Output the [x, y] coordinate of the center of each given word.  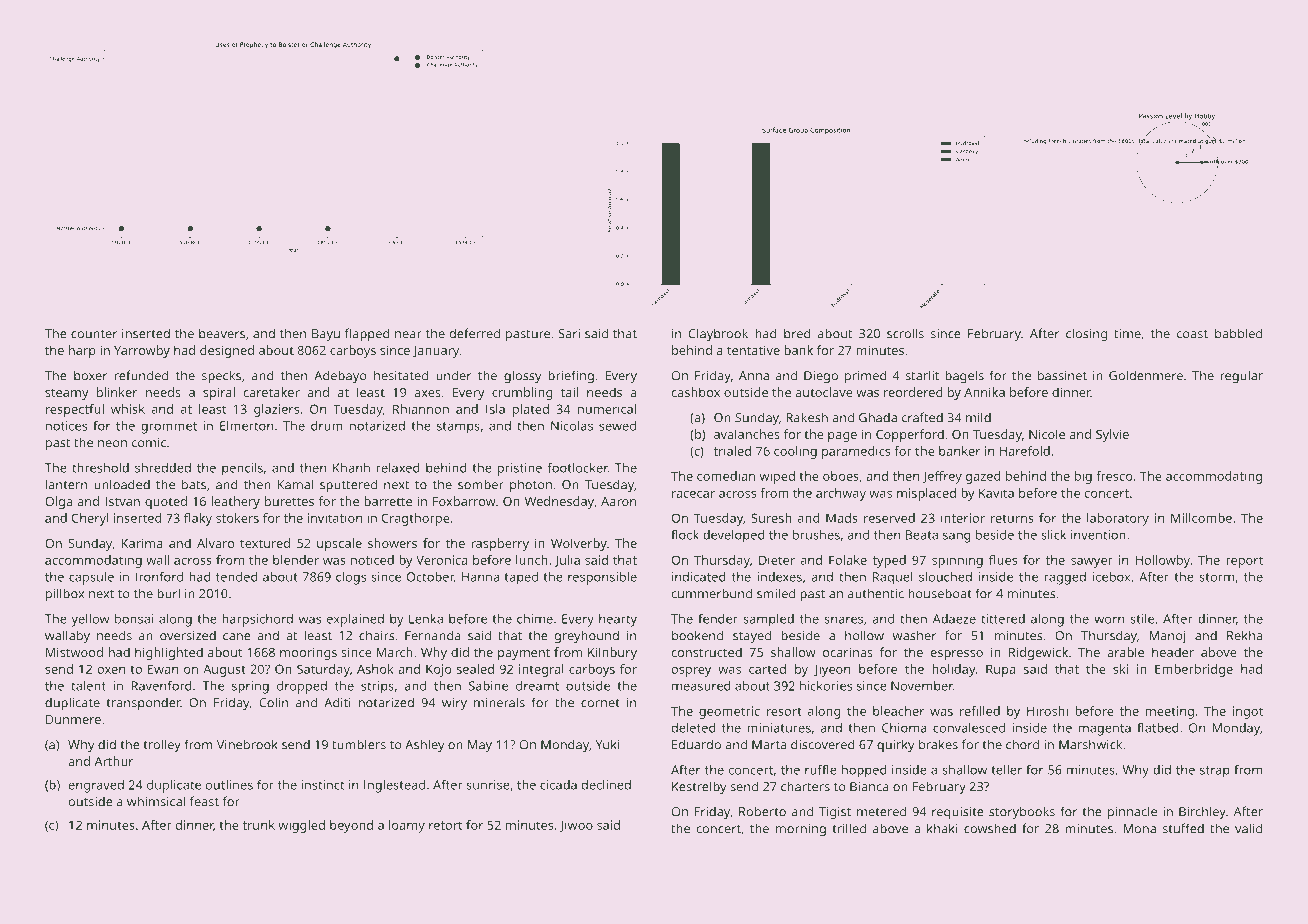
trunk [259, 825]
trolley [162, 746]
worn [1109, 620]
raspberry [500, 544]
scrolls [905, 333]
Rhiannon [421, 409]
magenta [1105, 730]
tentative [753, 350]
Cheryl [90, 519]
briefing [571, 377]
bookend [697, 635]
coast [1192, 334]
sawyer [1092, 563]
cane [237, 637]
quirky [896, 746]
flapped [367, 334]
